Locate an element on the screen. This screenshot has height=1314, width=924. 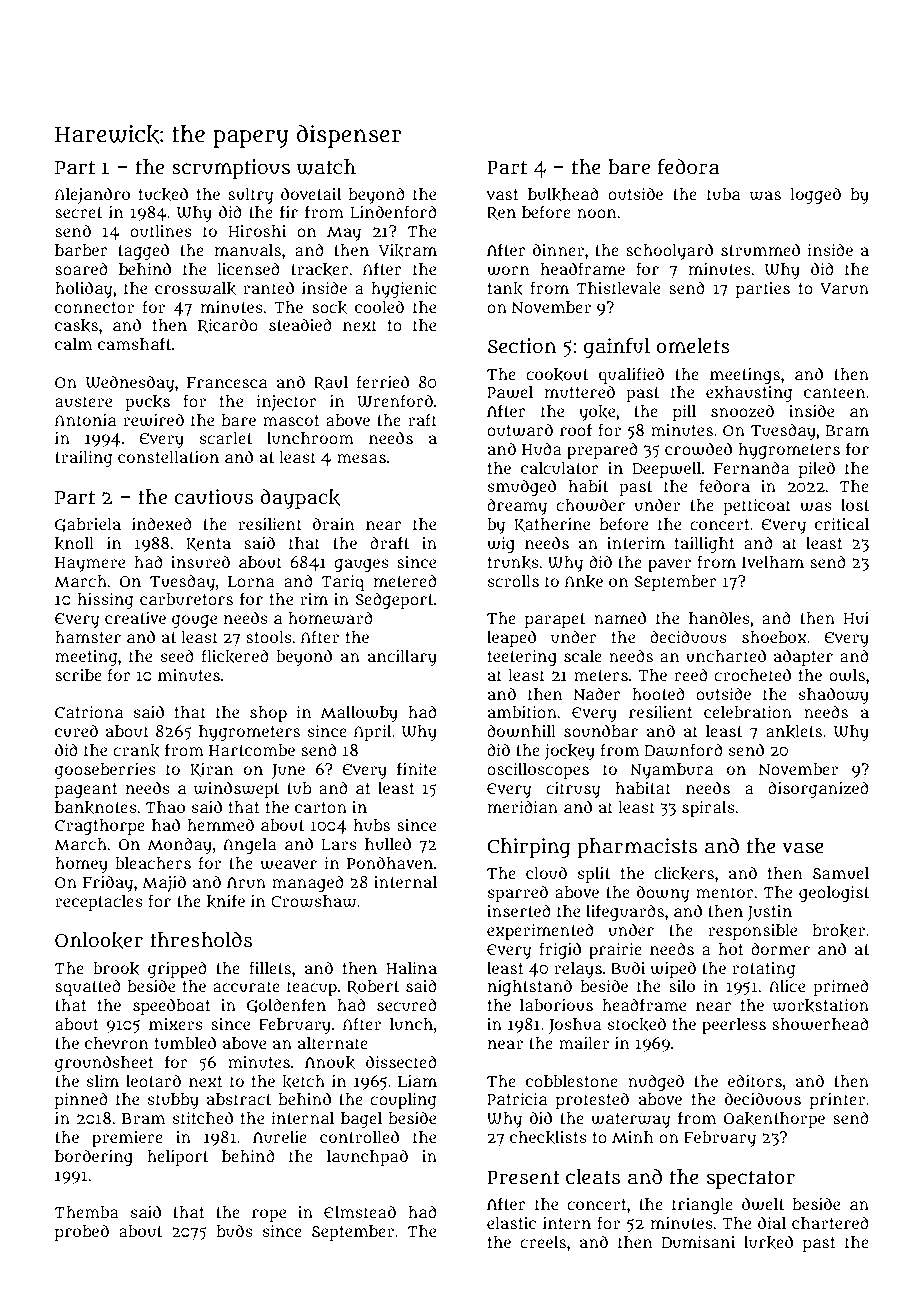
mailer is located at coordinates (584, 1043).
